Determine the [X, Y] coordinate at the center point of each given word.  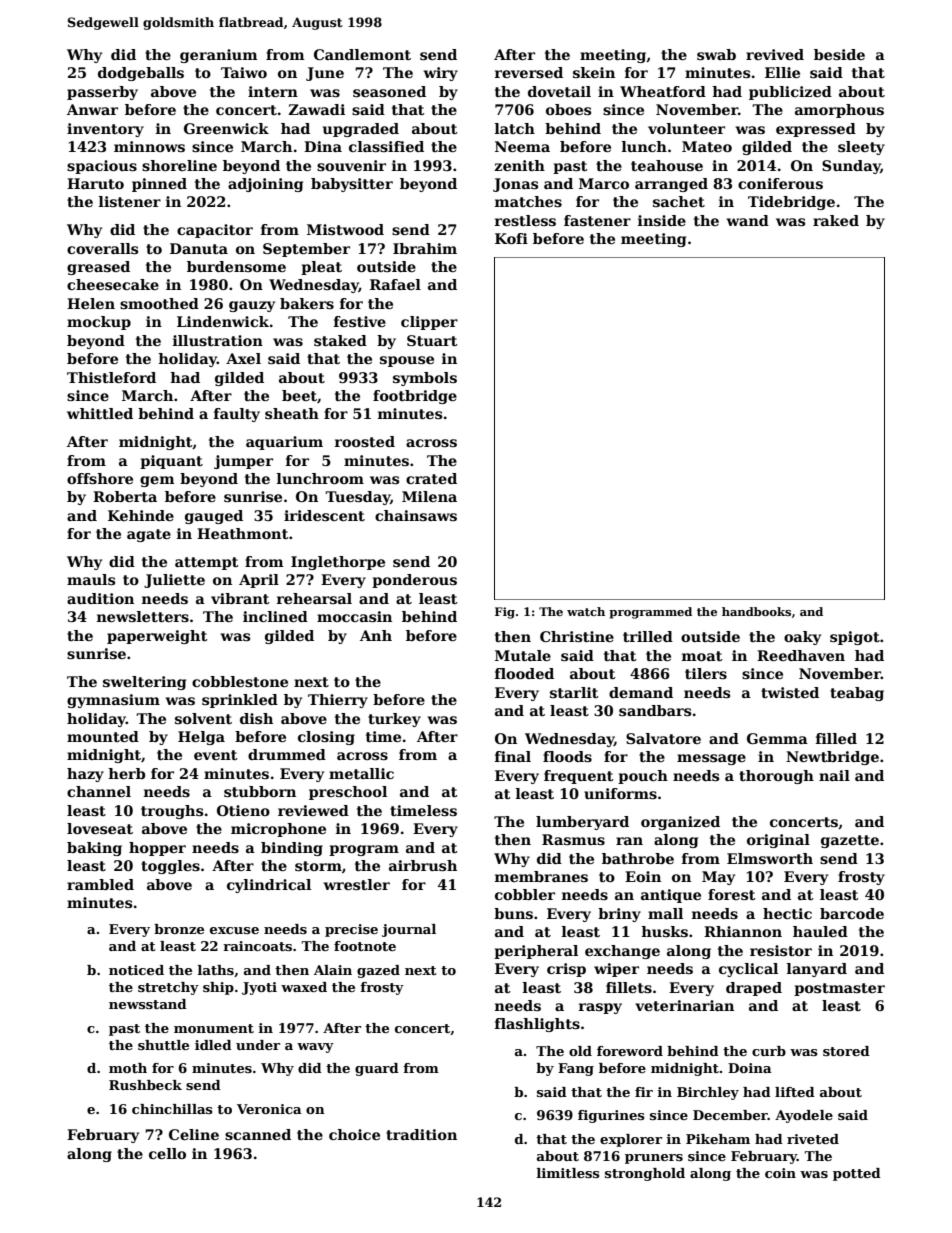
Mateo [707, 146]
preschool [348, 793]
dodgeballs [141, 74]
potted [857, 1174]
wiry [441, 74]
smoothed [159, 303]
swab [716, 54]
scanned [258, 1134]
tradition [421, 1134]
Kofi [511, 238]
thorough [776, 777]
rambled [100, 884]
